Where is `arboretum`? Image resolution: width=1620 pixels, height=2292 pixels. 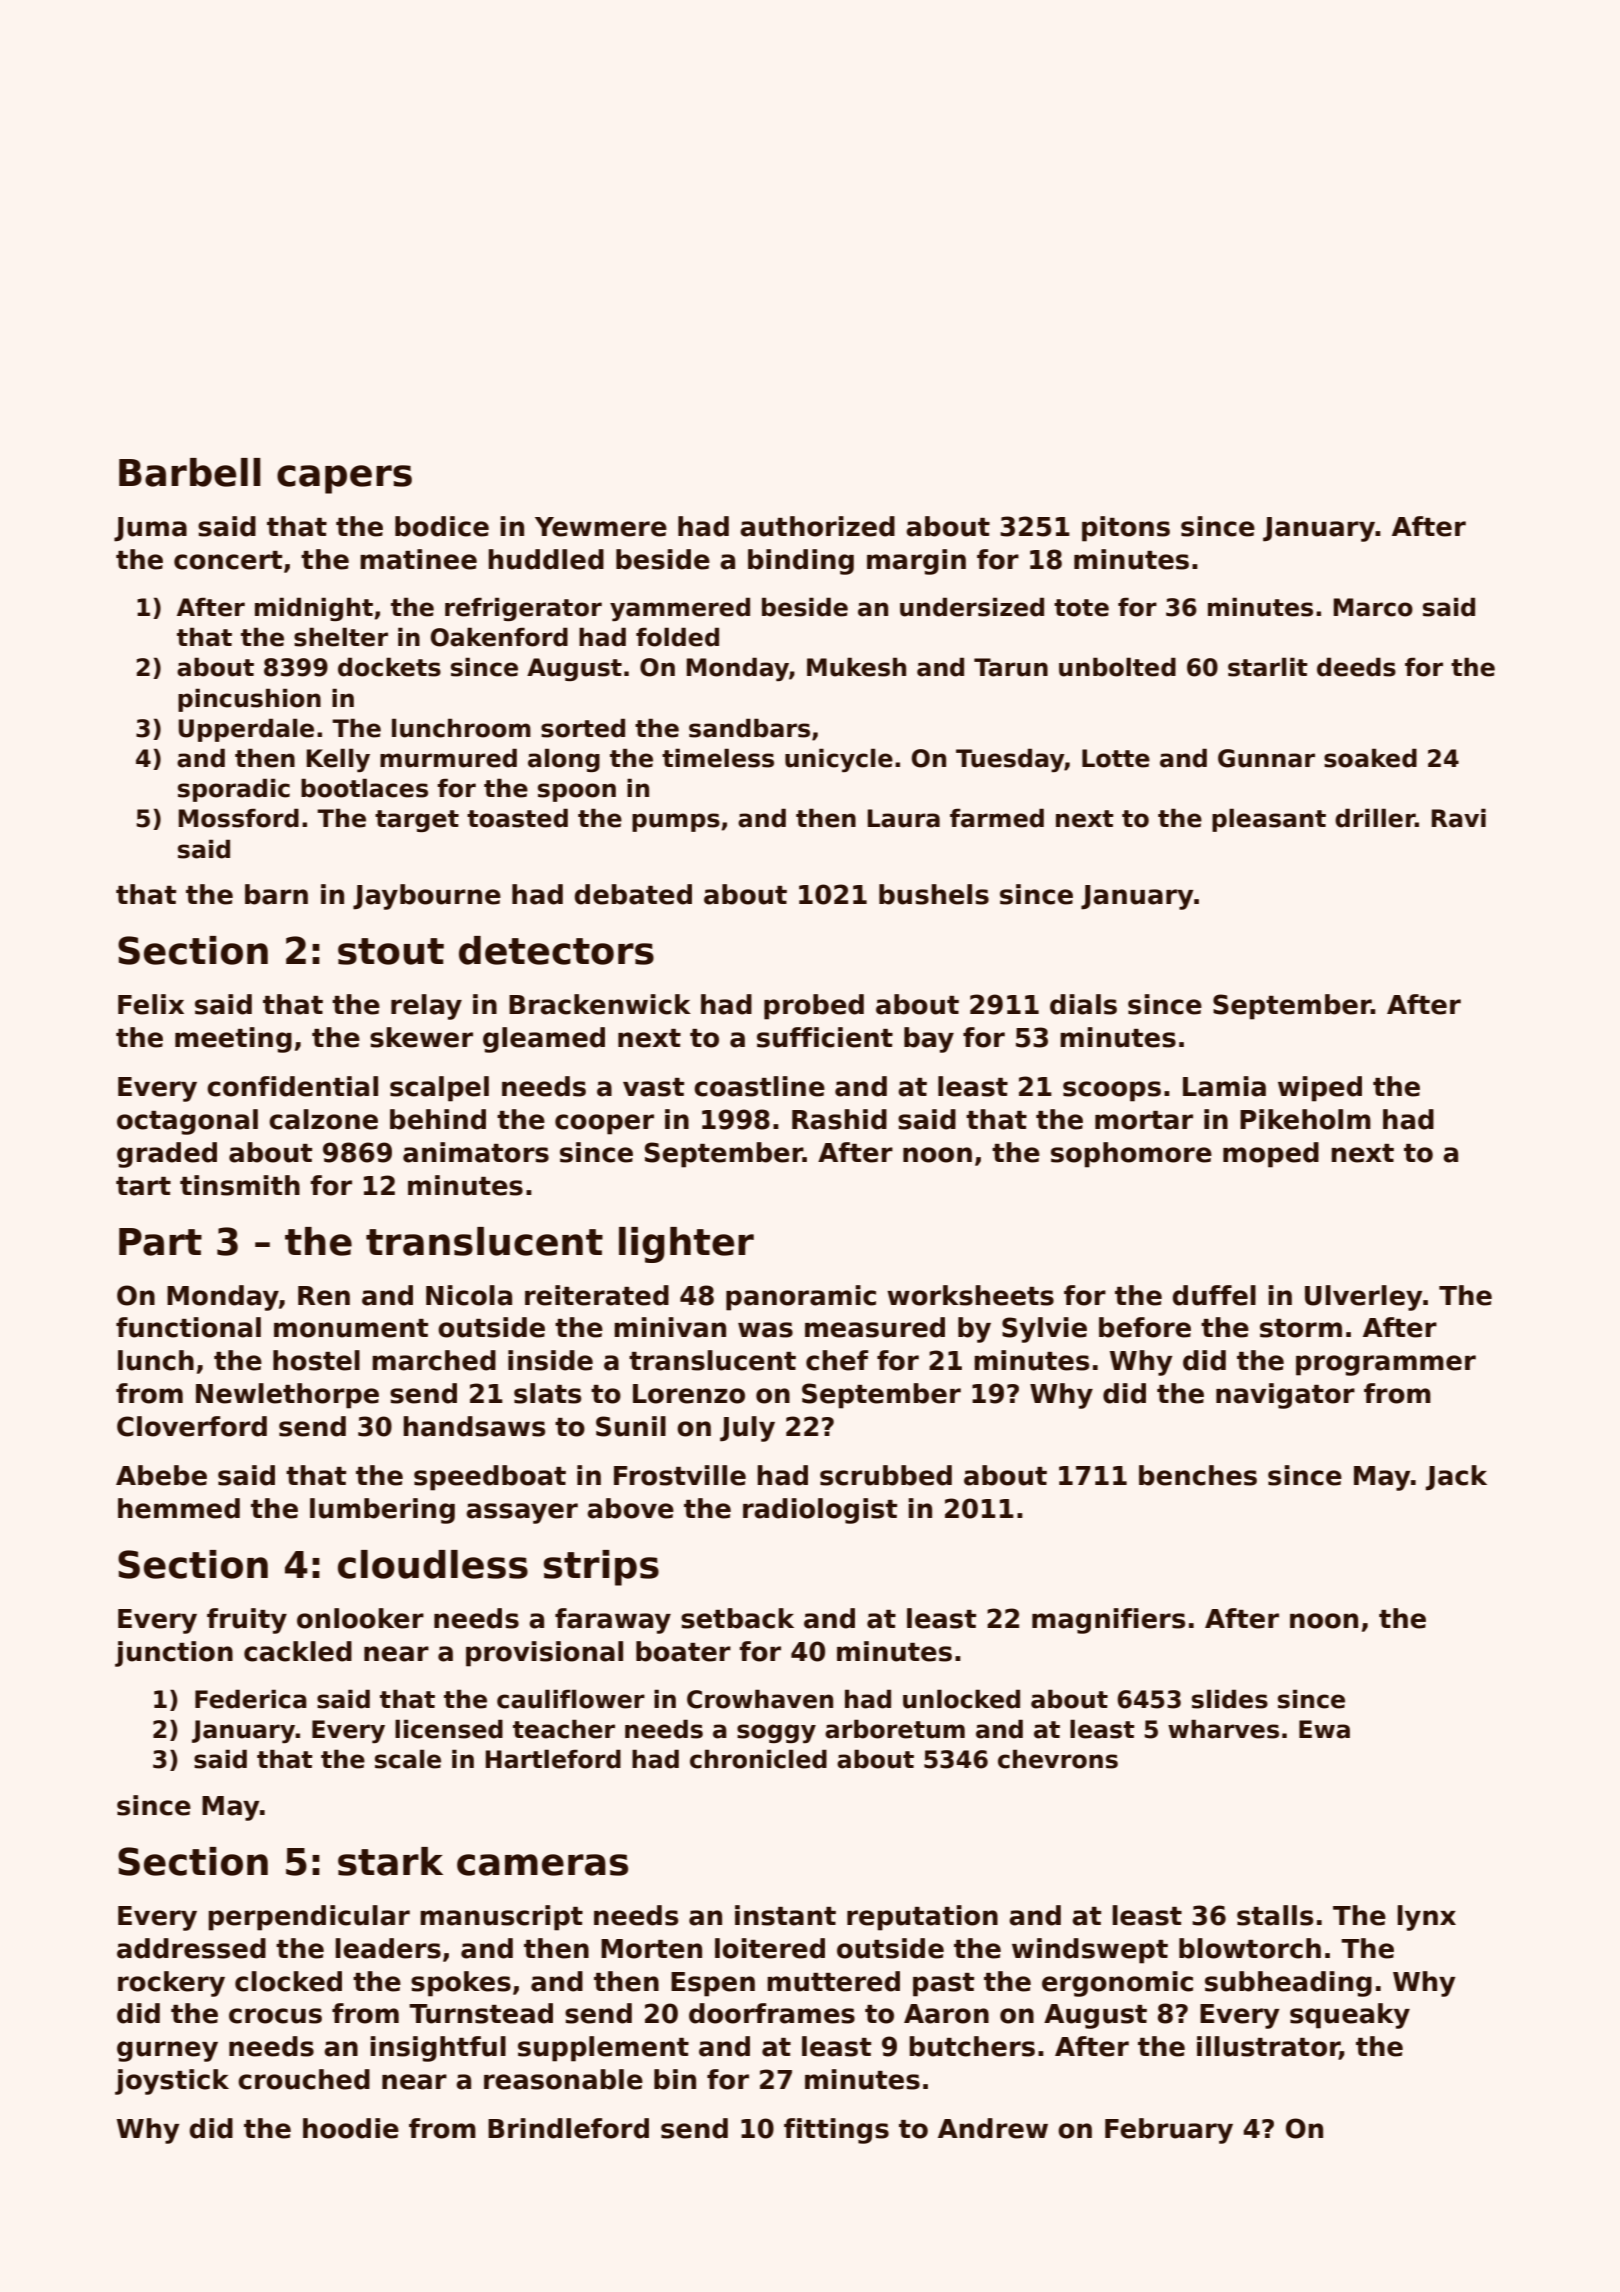 arboretum is located at coordinates (895, 1729).
